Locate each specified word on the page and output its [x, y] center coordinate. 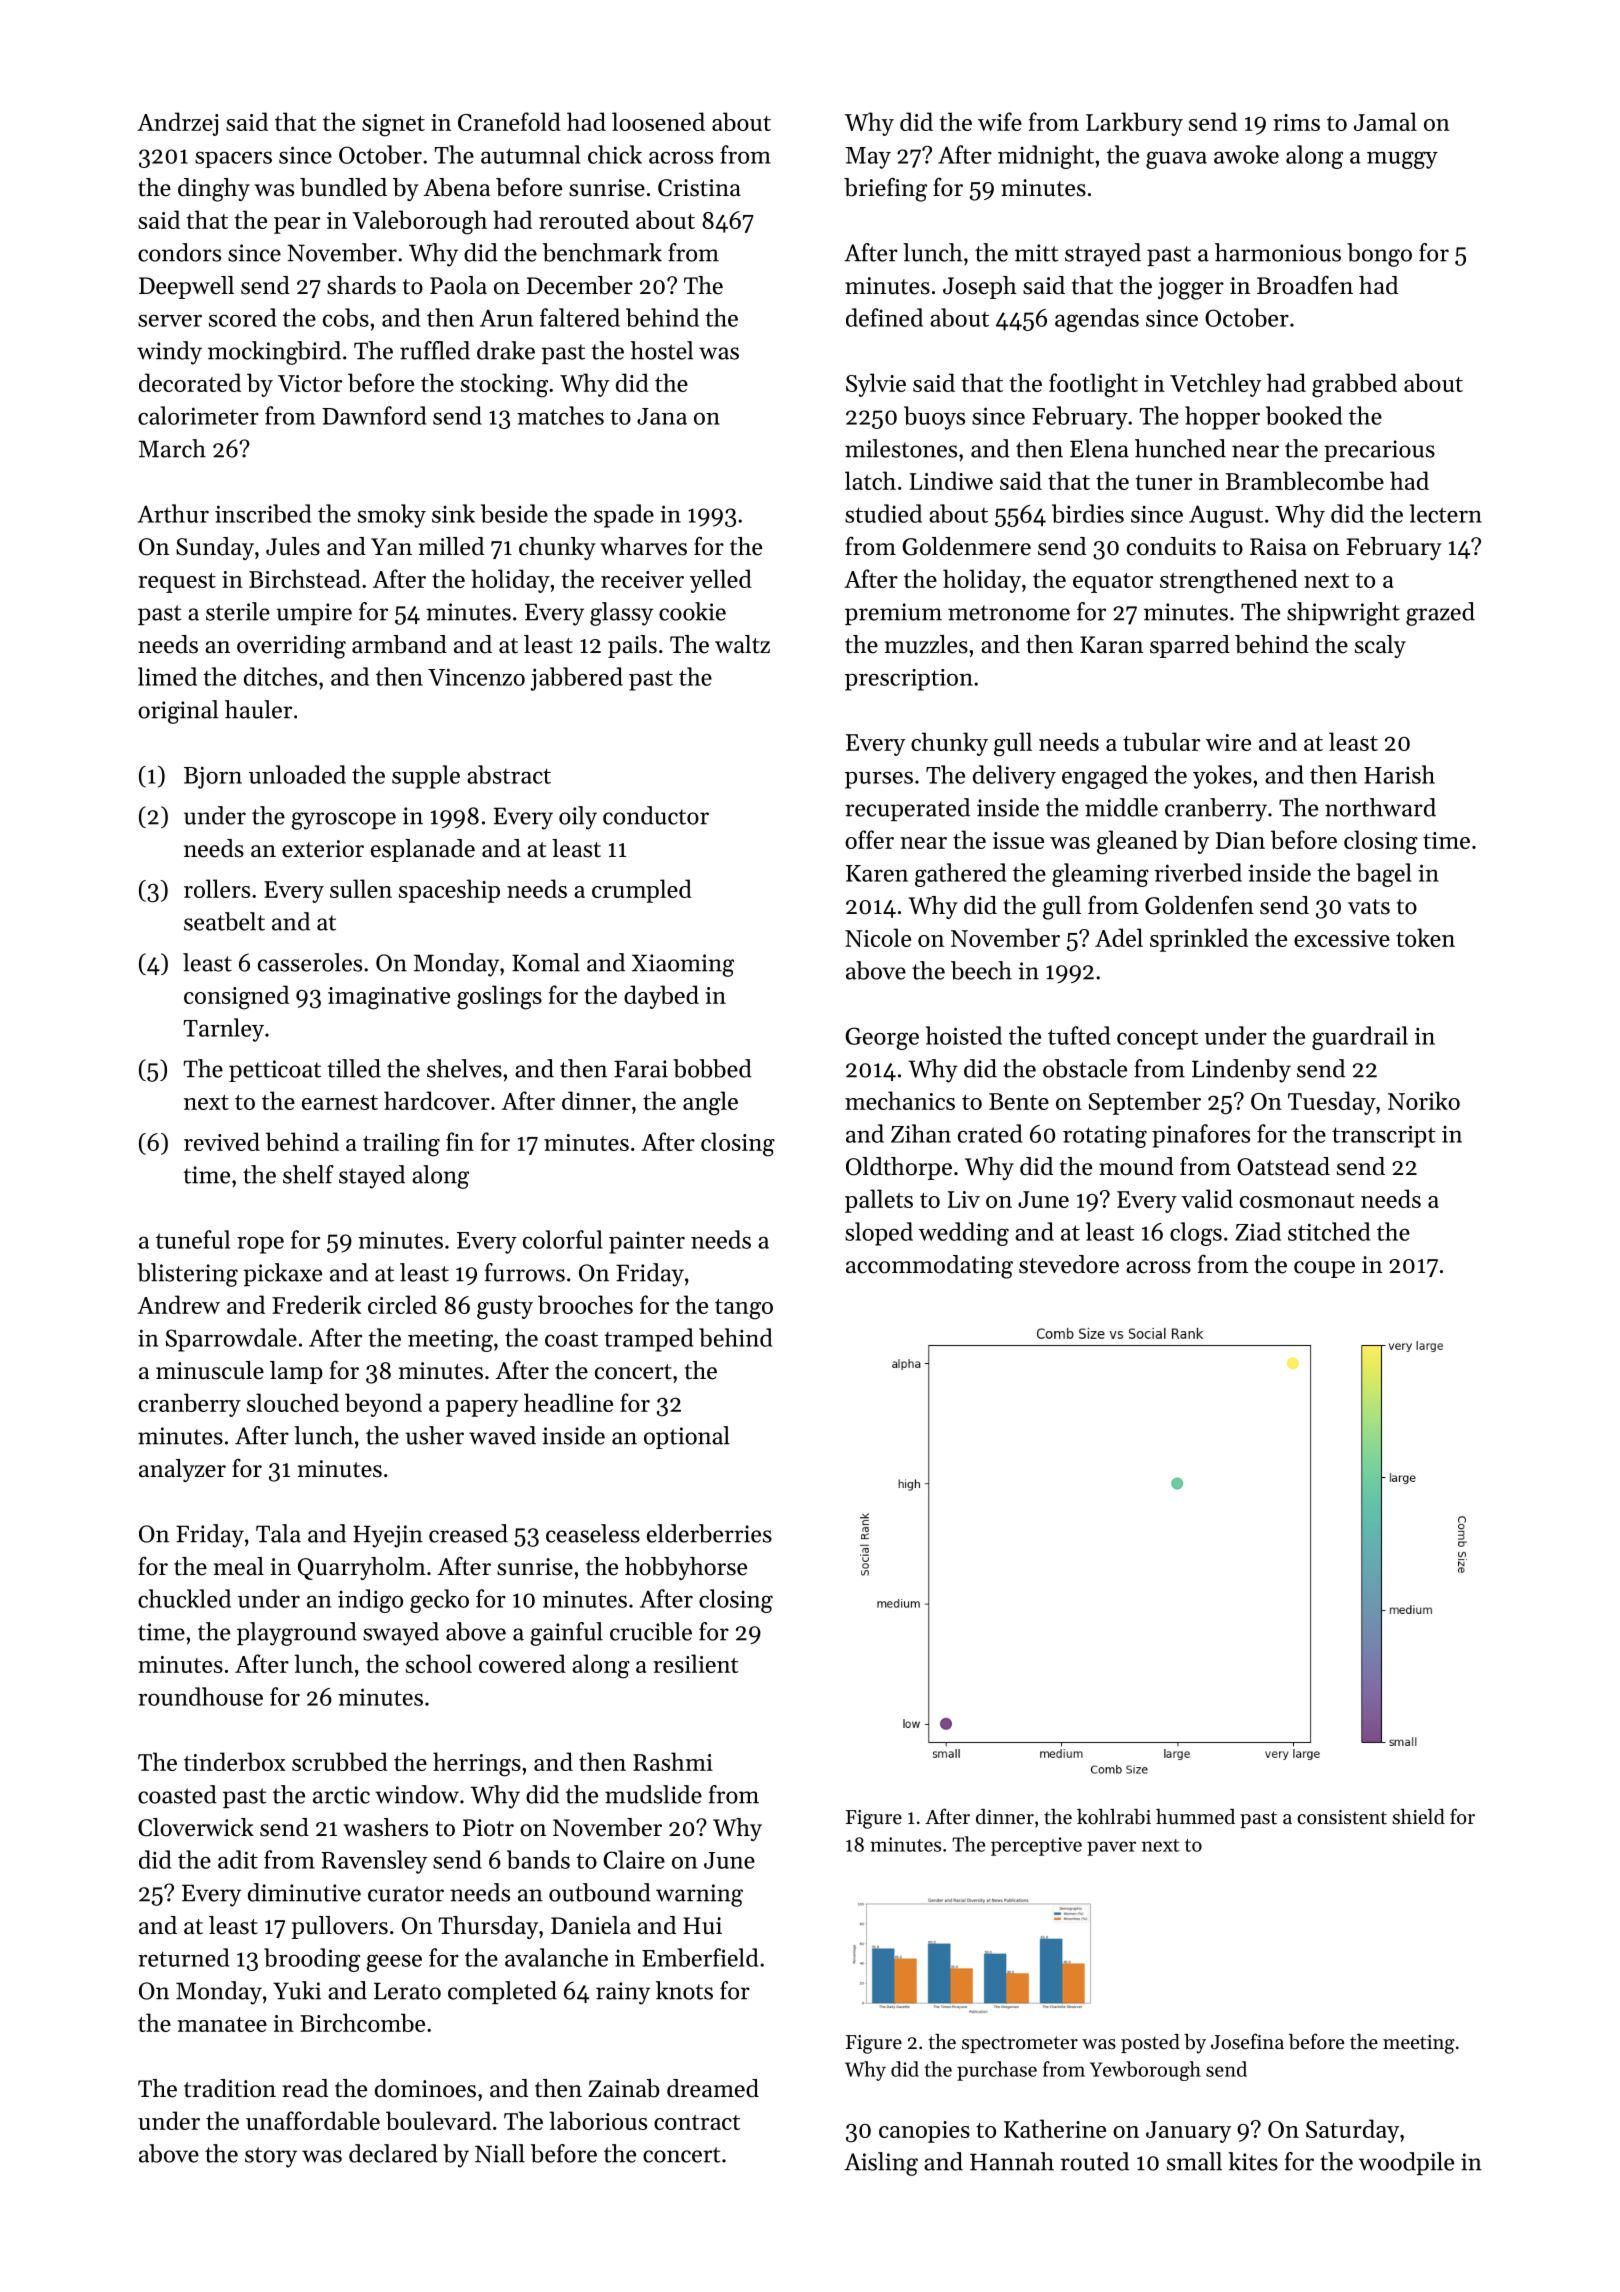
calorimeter [198, 415]
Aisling [881, 2164]
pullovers [340, 1927]
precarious [1379, 451]
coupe [1324, 1269]
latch [870, 480]
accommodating [929, 1267]
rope [260, 1245]
